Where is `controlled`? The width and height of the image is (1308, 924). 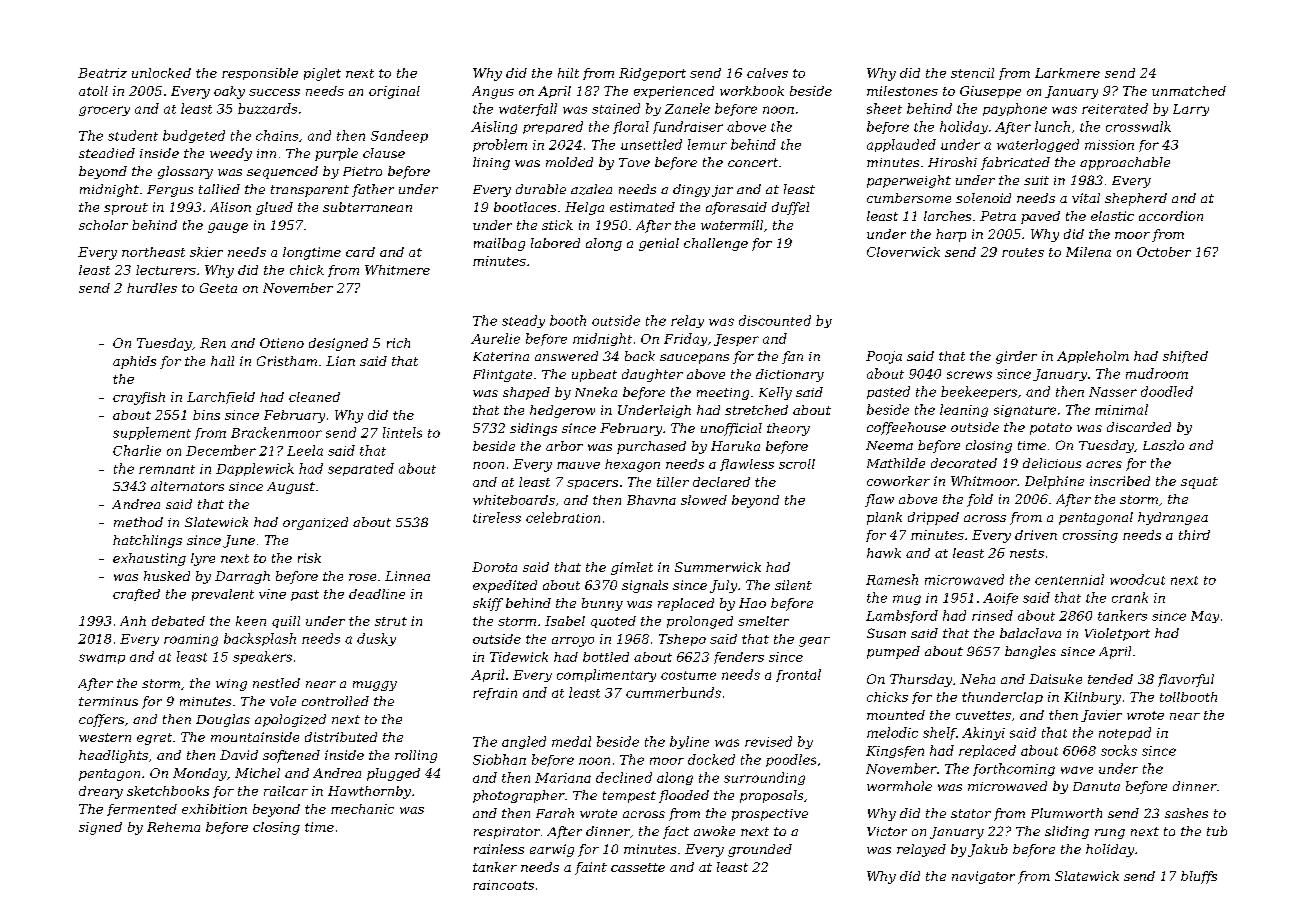
controlled is located at coordinates (335, 701).
